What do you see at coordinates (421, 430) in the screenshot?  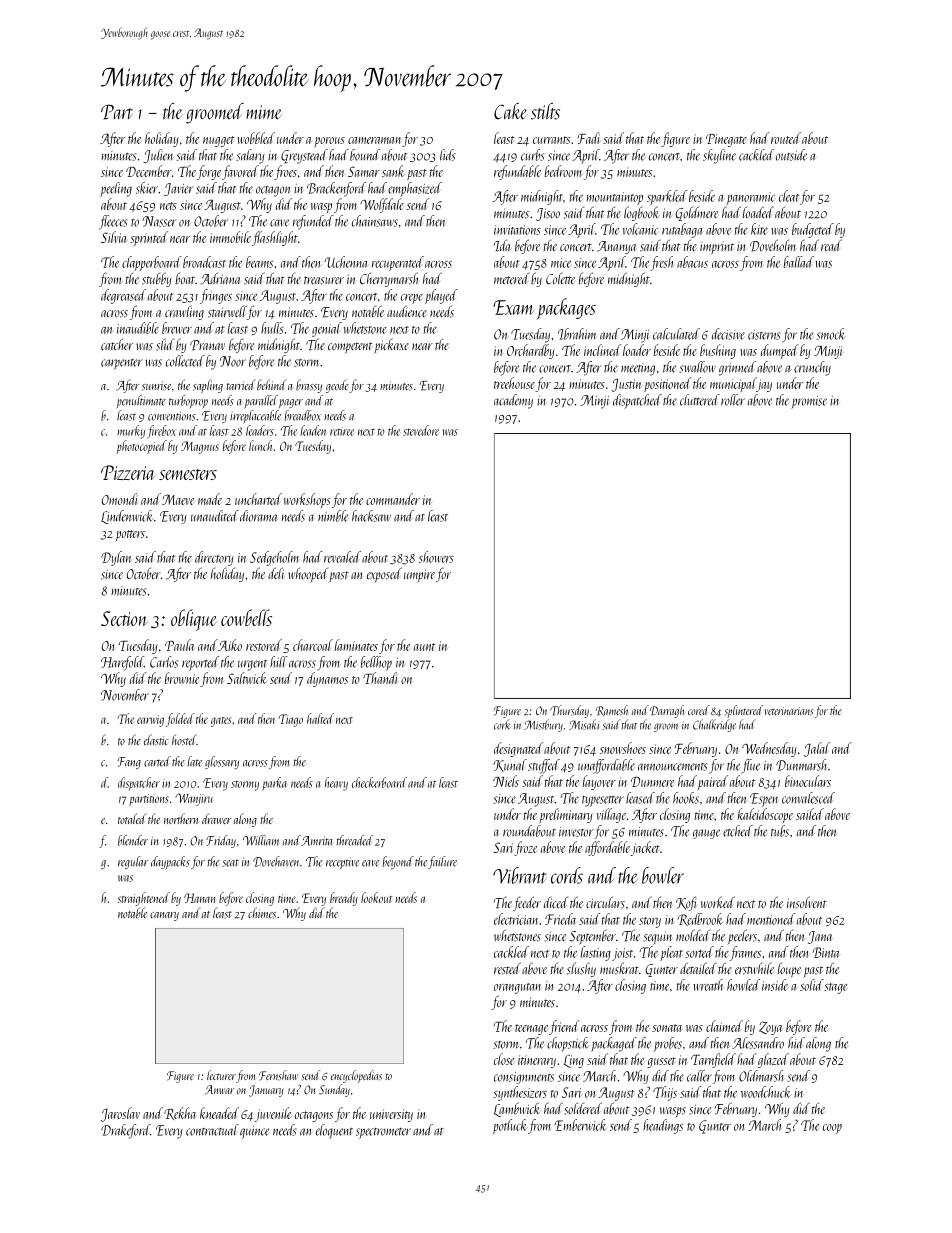 I see `stevedore` at bounding box center [421, 430].
